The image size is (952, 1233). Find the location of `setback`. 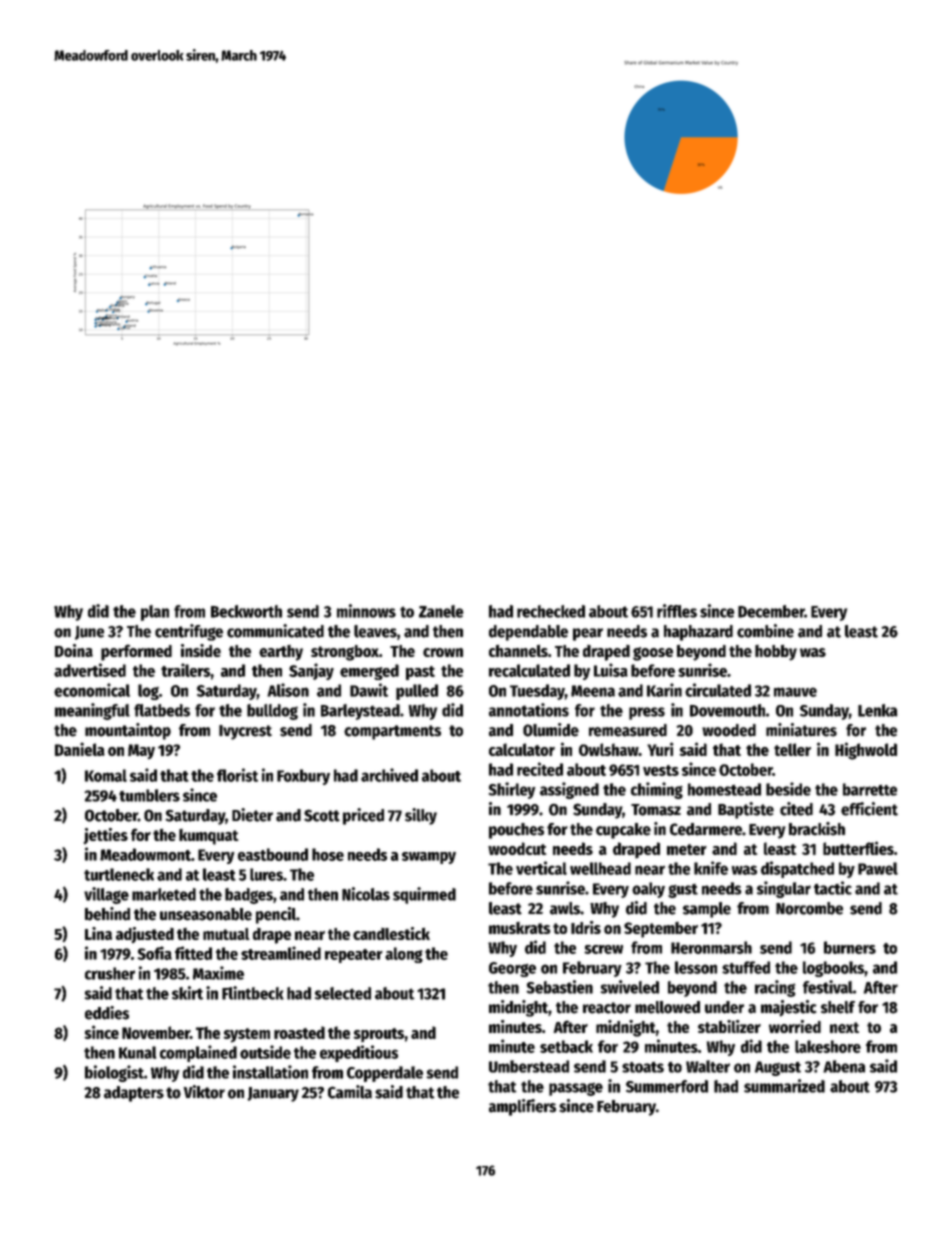

setback is located at coordinates (566, 1046).
